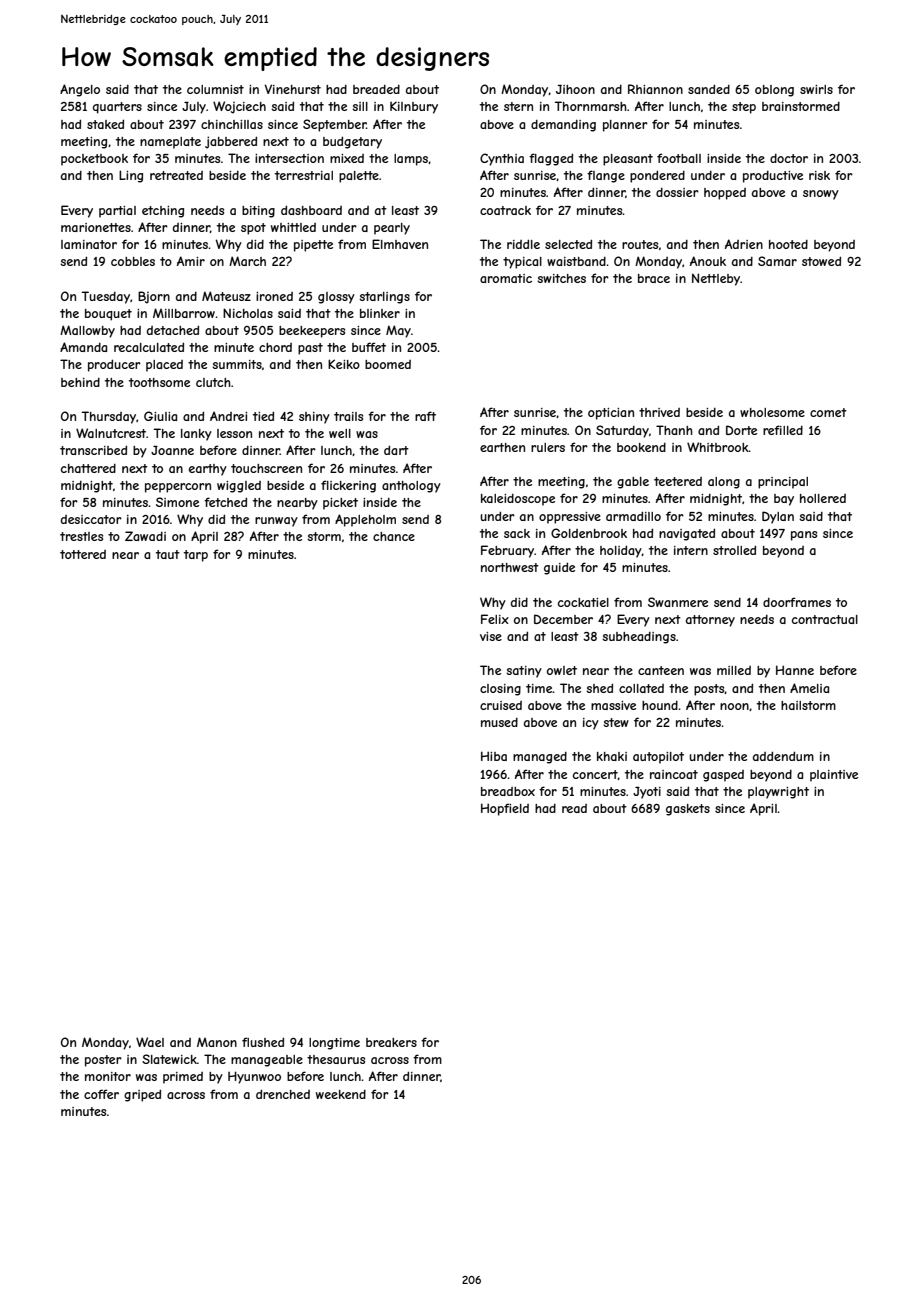 This image has width=924, height=1308. Describe the element at coordinates (398, 331) in the image. I see `May` at that location.
